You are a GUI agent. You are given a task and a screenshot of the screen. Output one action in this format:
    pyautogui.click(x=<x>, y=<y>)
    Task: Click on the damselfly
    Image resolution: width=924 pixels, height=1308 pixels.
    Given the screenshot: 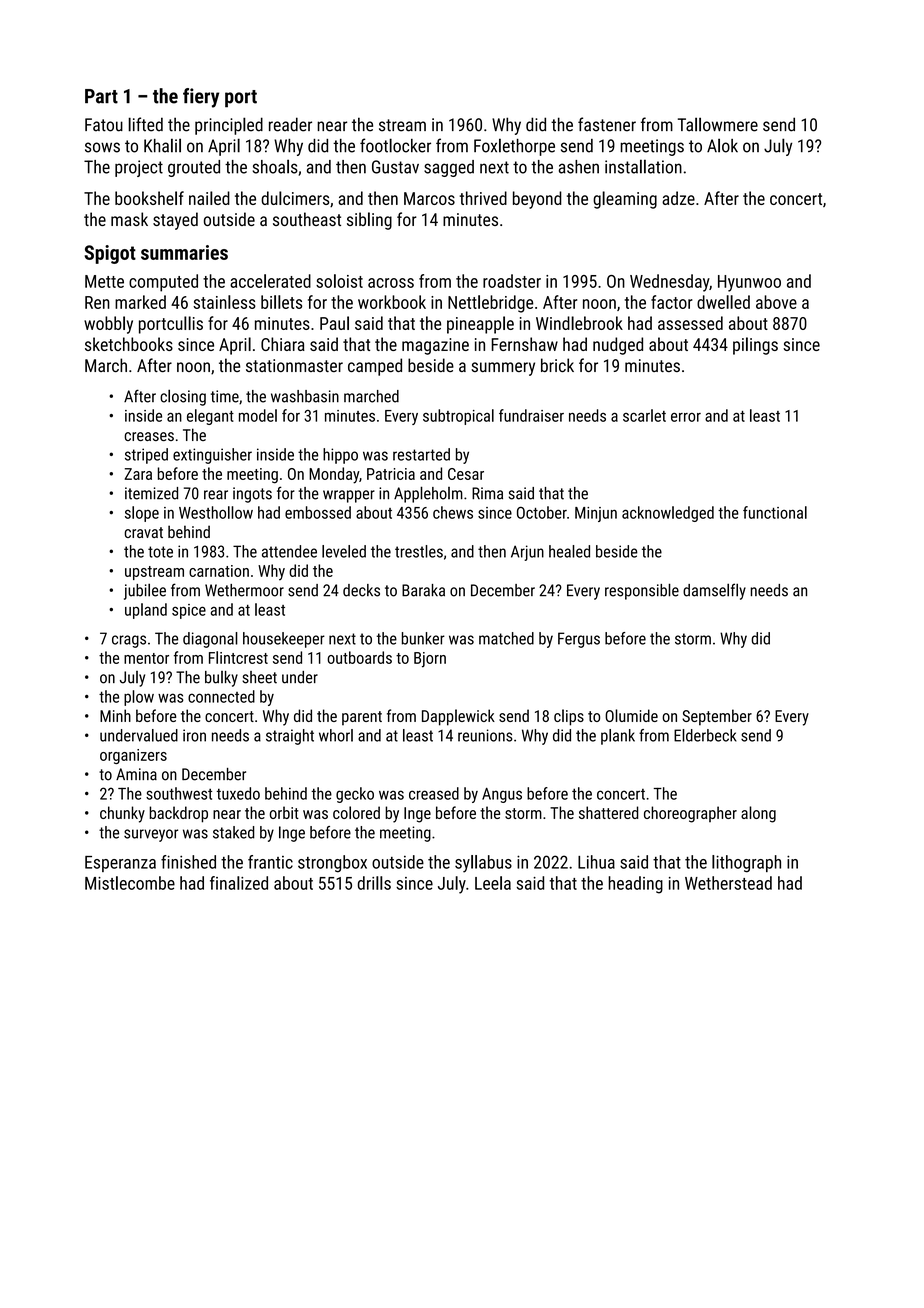 What is the action you would take?
    pyautogui.click(x=714, y=591)
